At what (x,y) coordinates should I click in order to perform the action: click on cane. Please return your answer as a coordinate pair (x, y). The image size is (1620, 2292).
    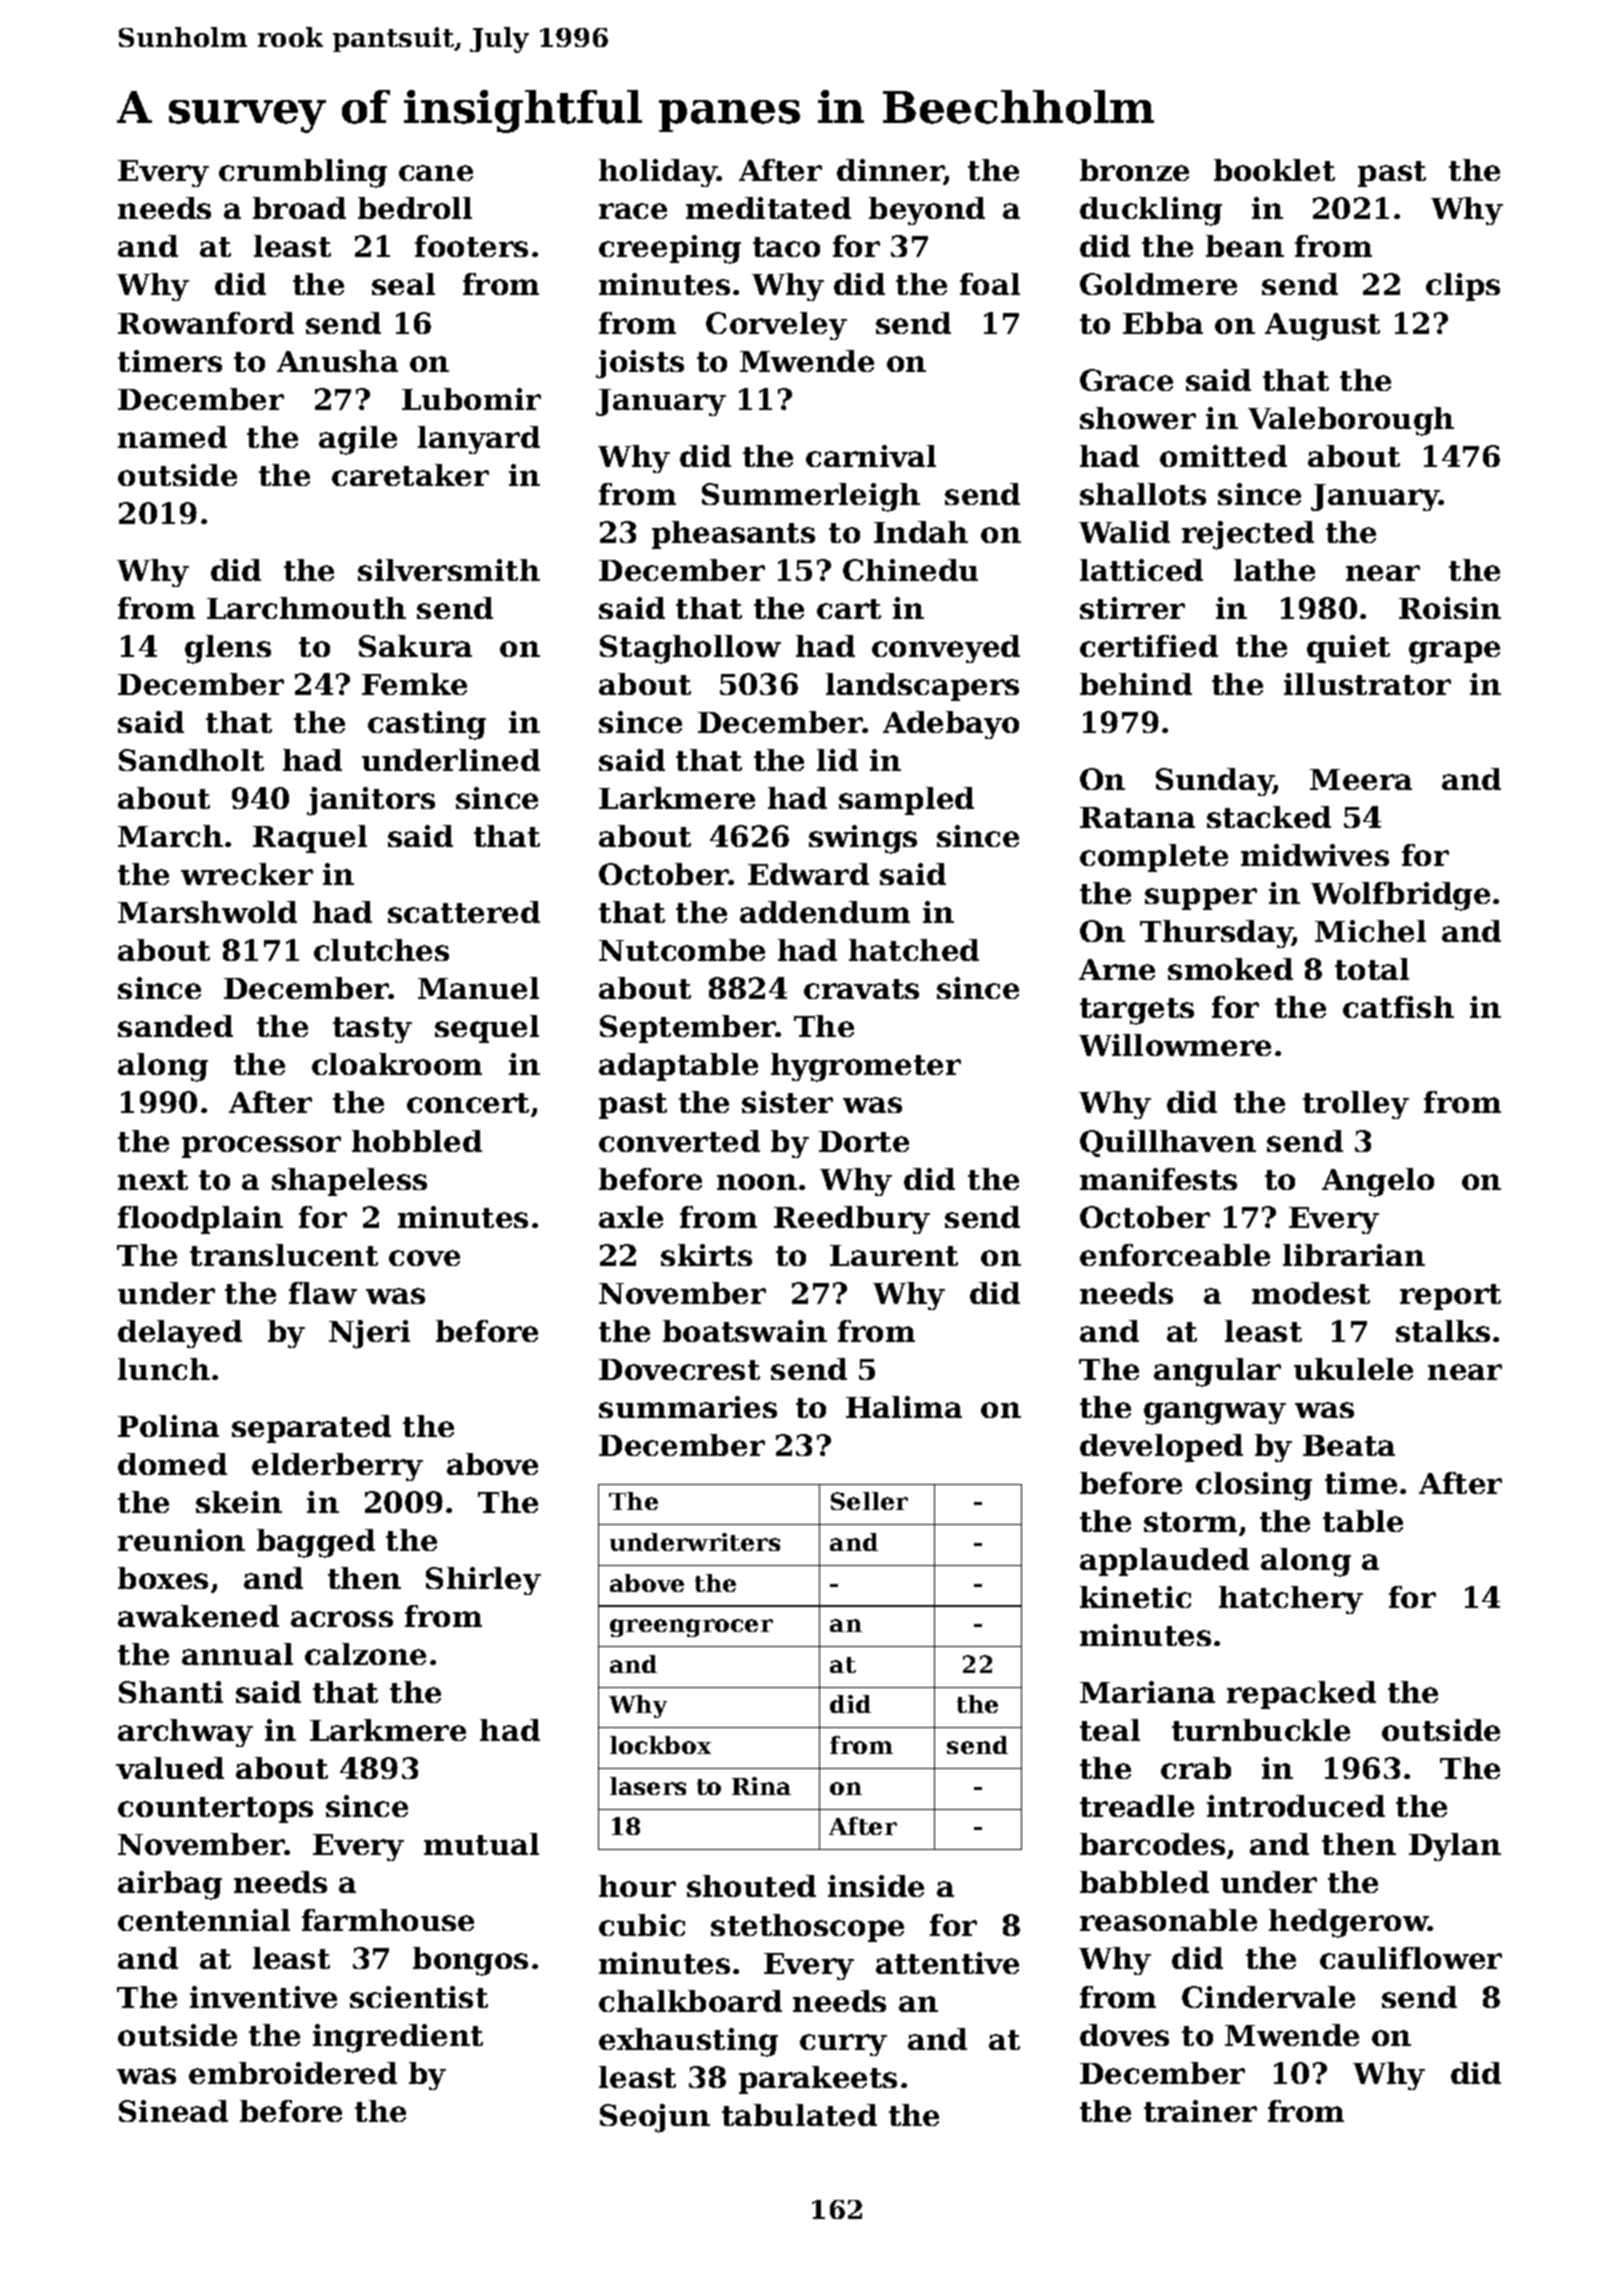
    Looking at the image, I should click on (436, 173).
